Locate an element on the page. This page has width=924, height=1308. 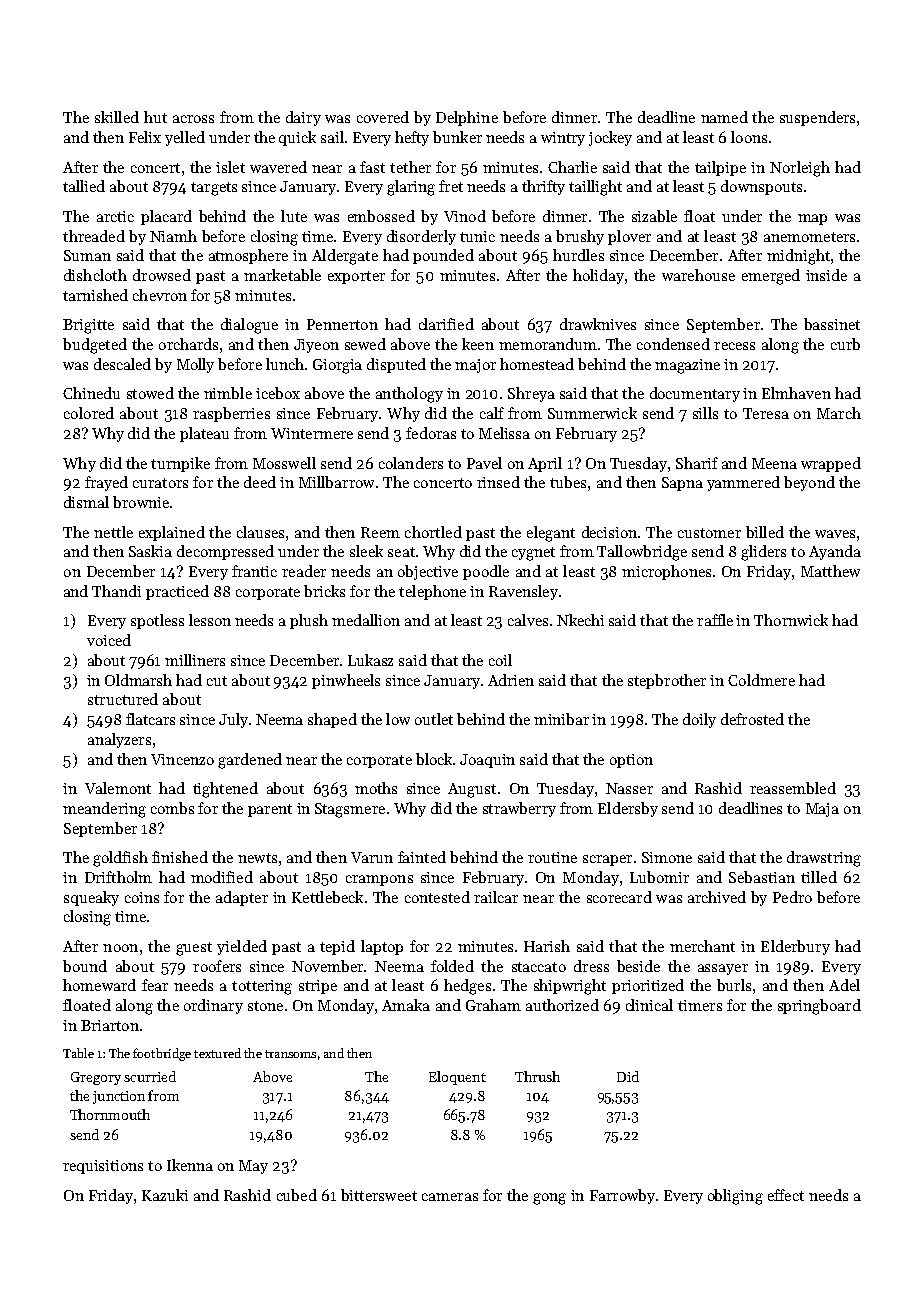
cut is located at coordinates (217, 681).
